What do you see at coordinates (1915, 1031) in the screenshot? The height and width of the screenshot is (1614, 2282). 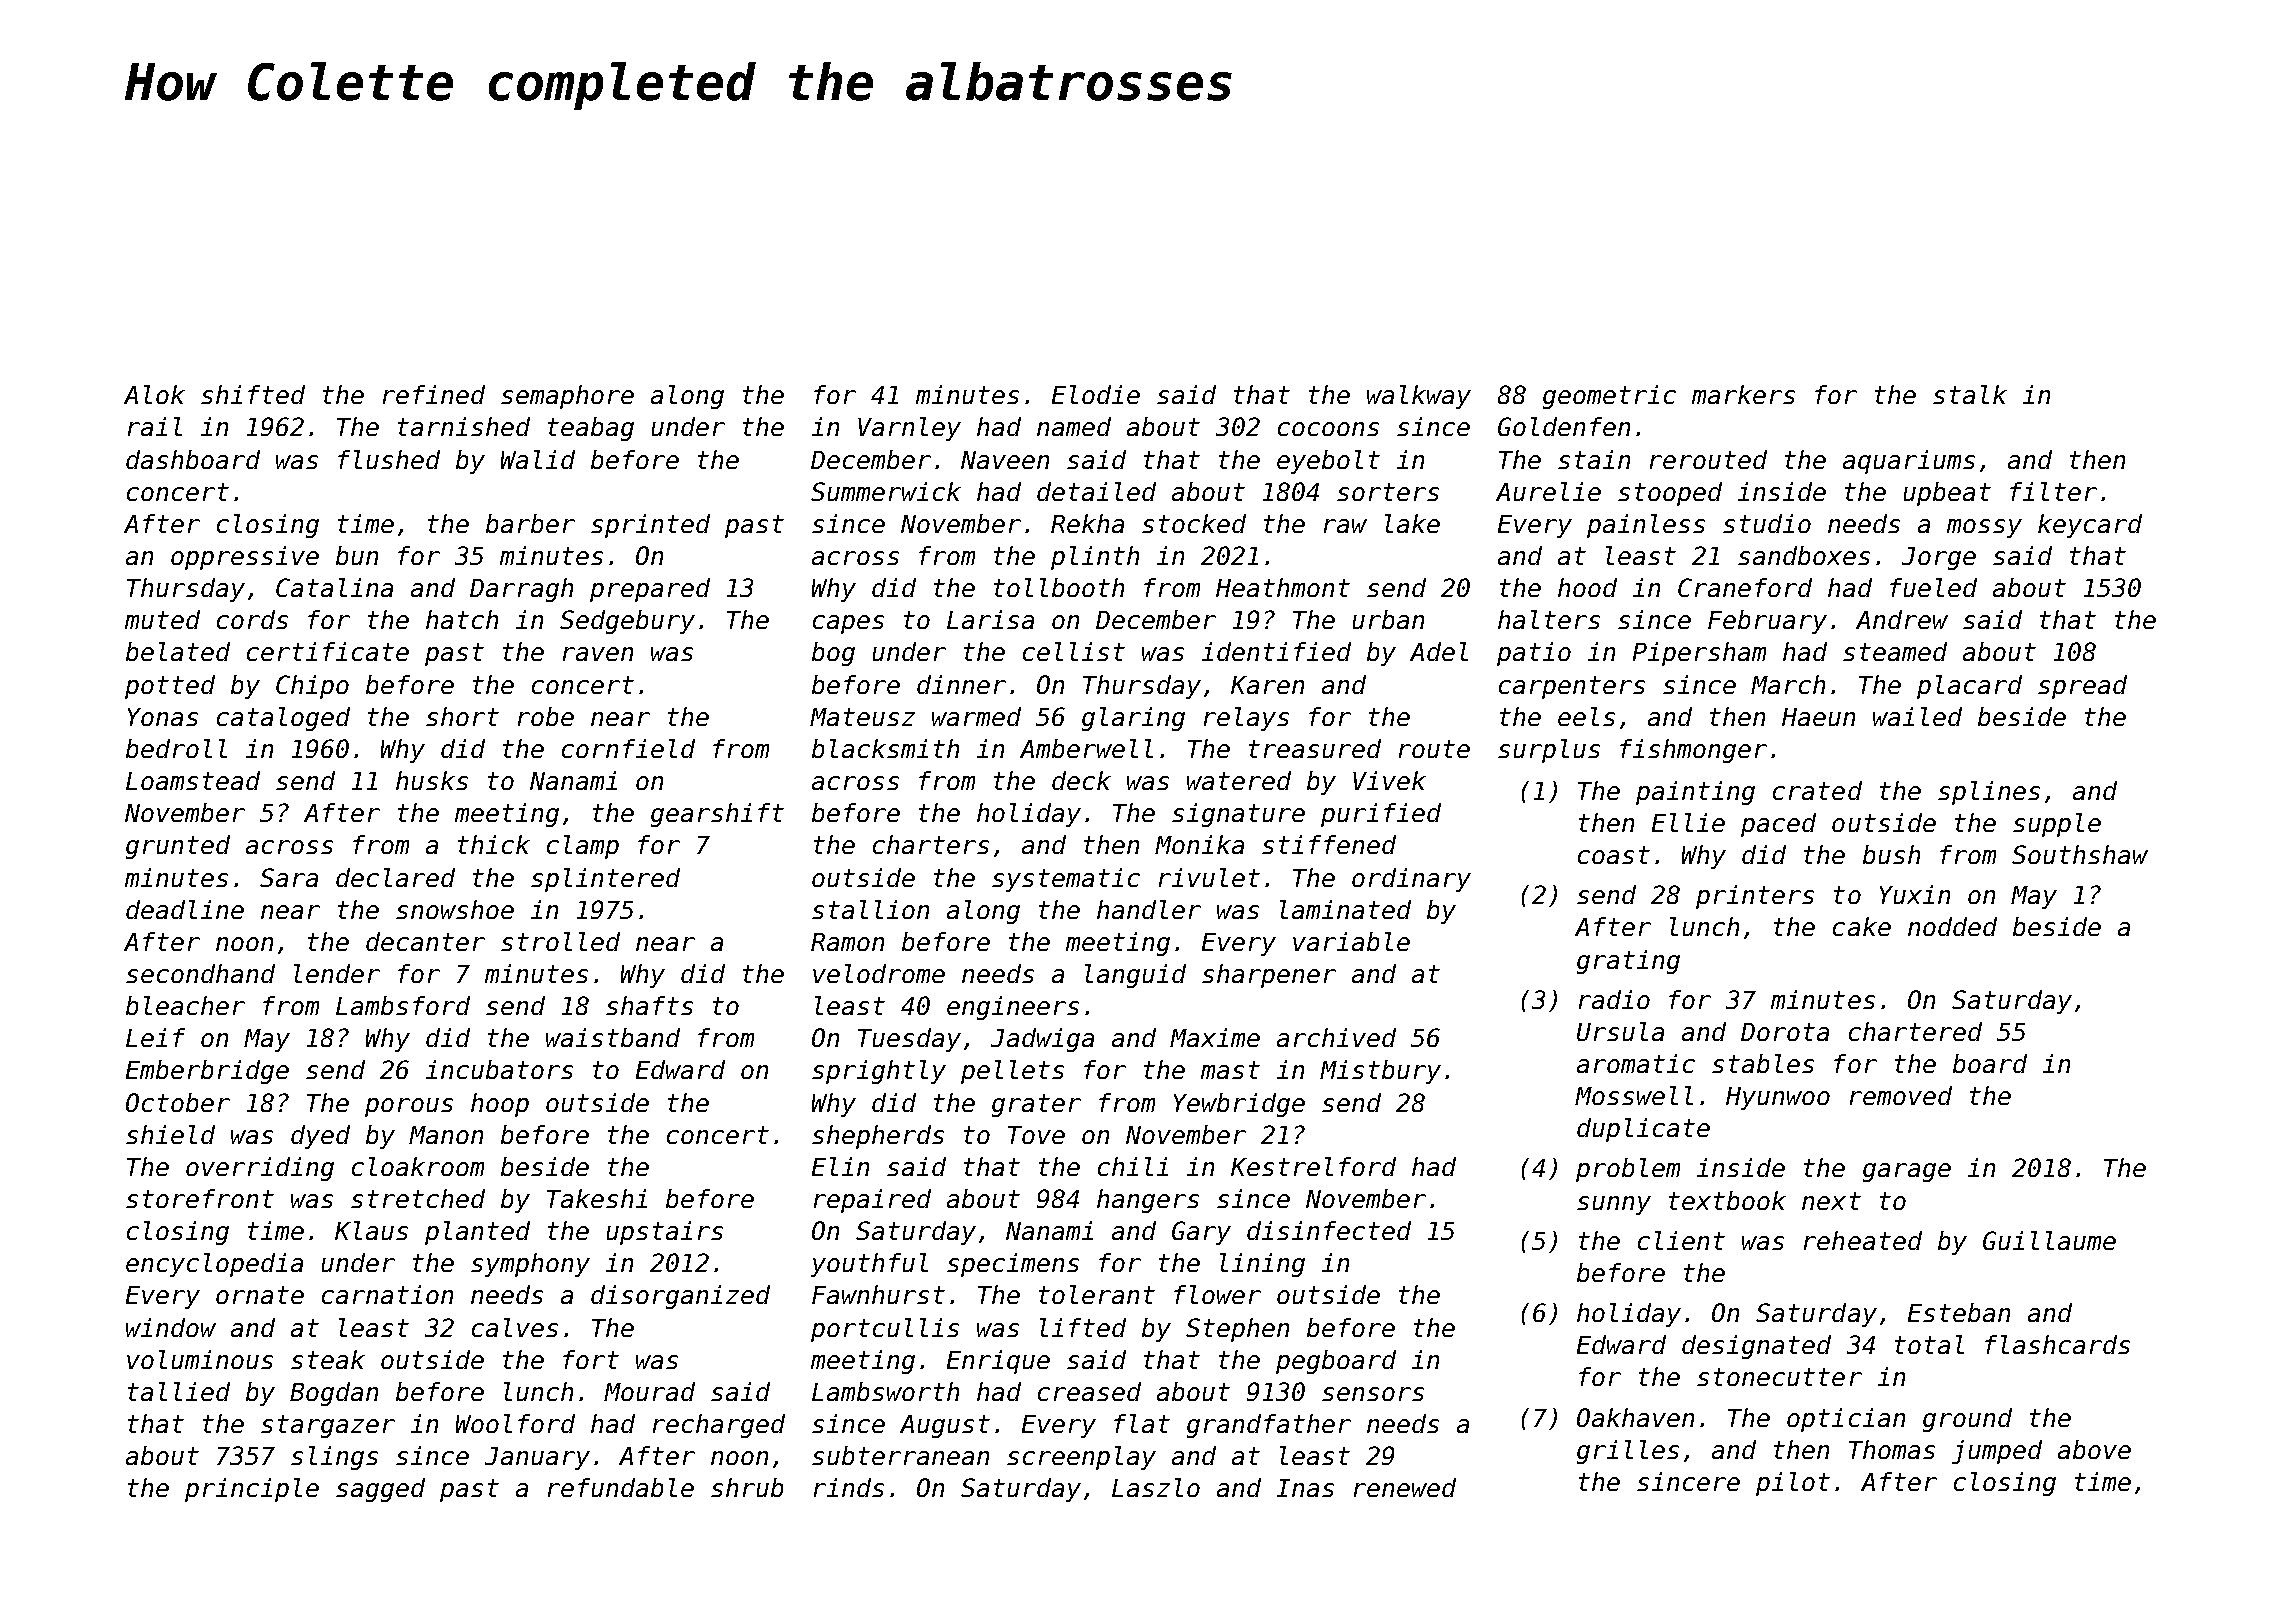 I see `chartered` at bounding box center [1915, 1031].
